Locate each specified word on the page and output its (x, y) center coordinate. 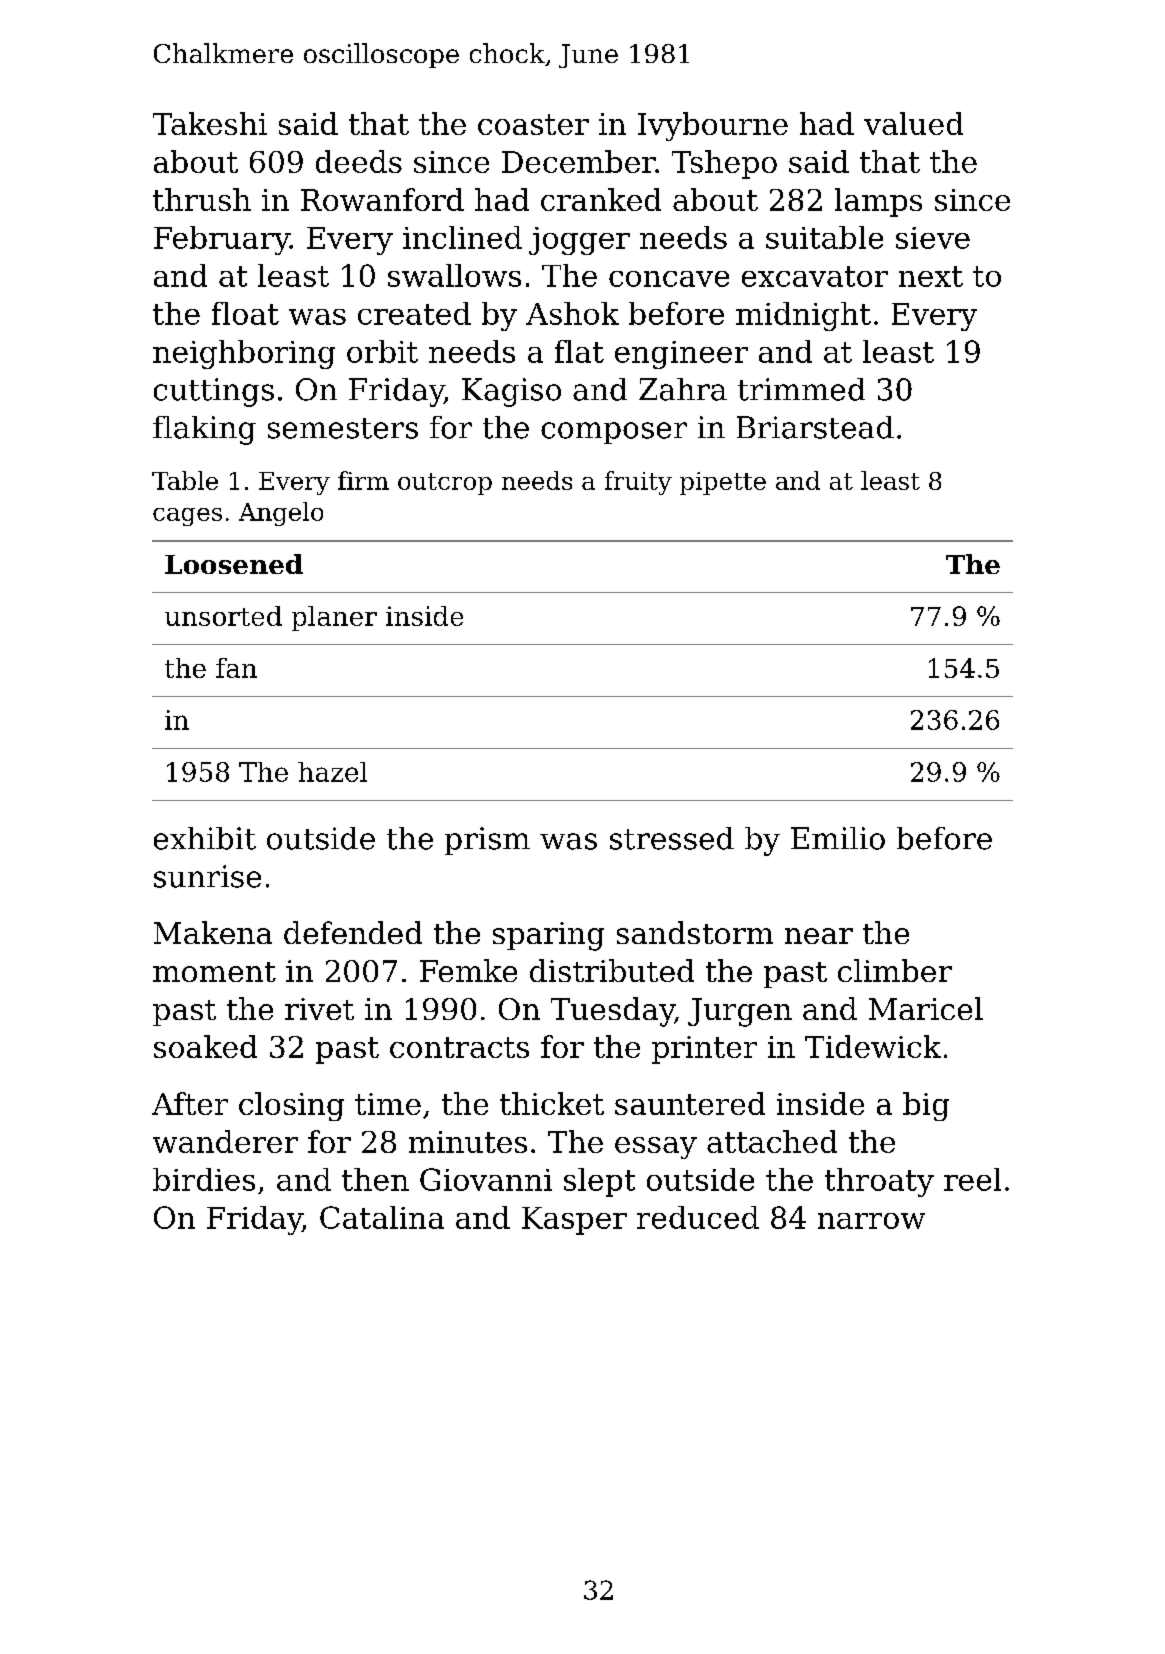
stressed (672, 838)
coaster (533, 124)
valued (913, 123)
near (819, 936)
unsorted (223, 616)
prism (487, 841)
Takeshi (210, 123)
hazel (332, 772)
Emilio (838, 838)
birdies (204, 1179)
